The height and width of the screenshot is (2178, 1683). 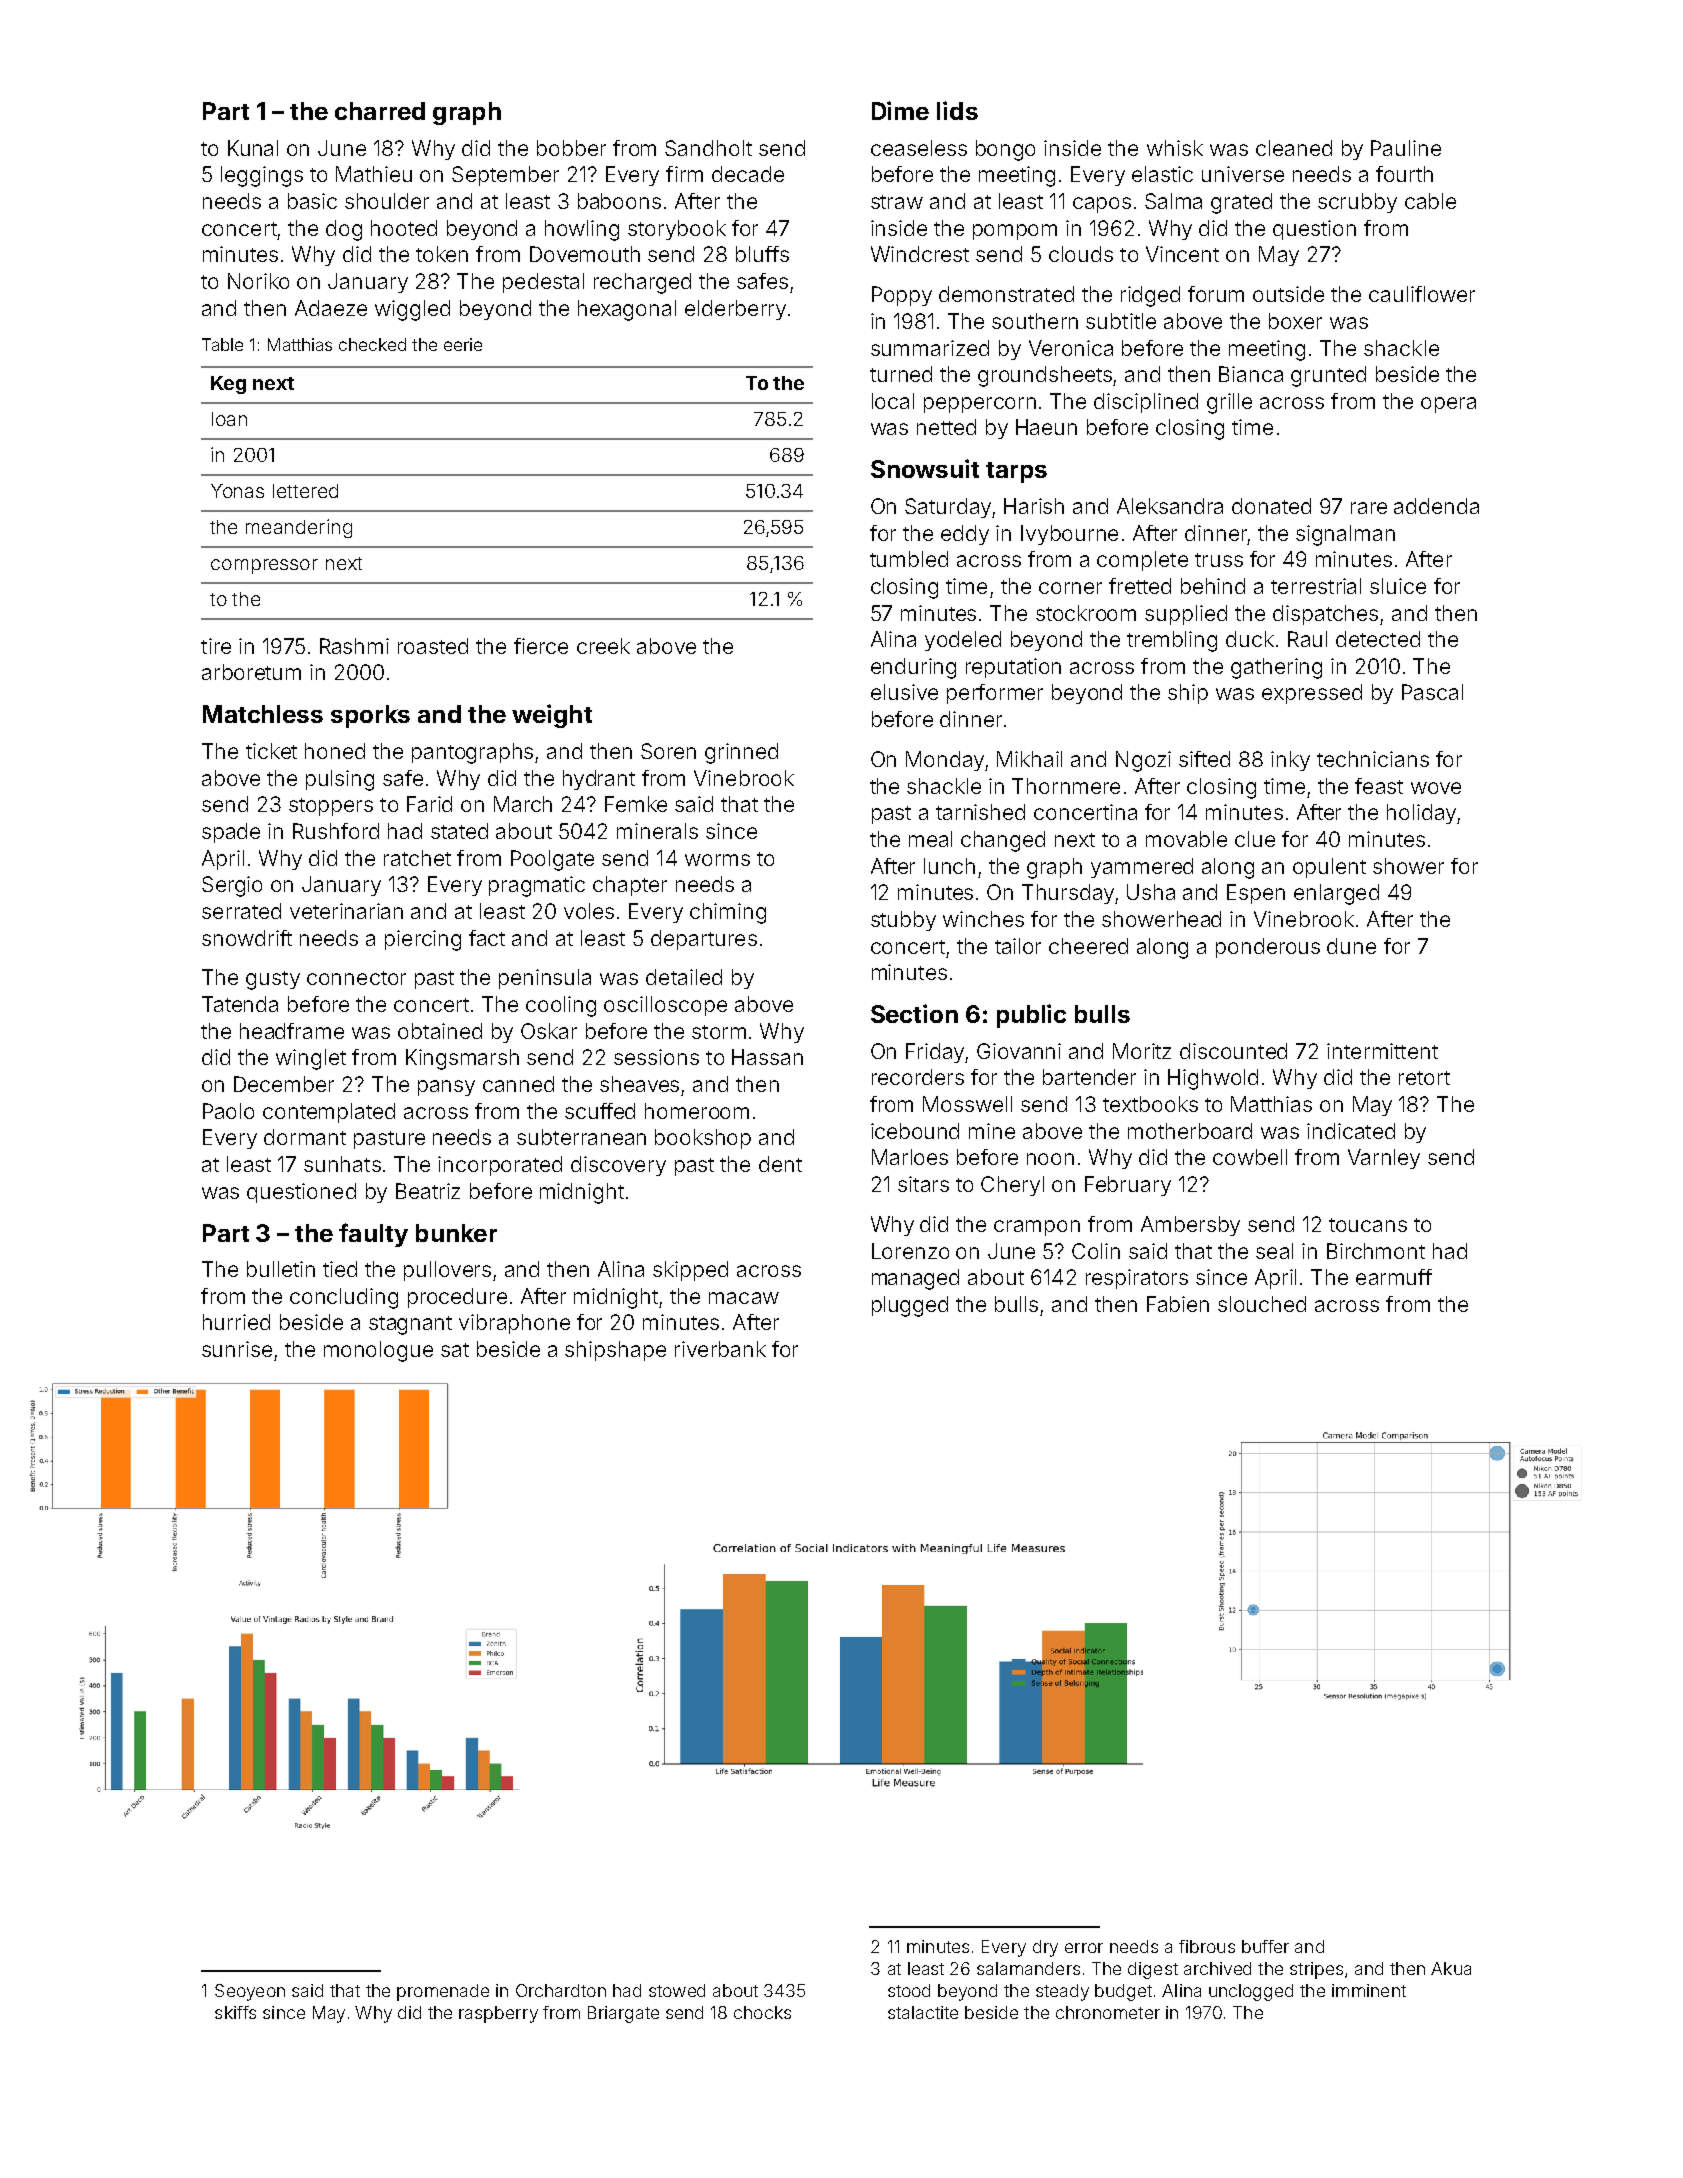 I want to click on plugged, so click(x=910, y=1306).
